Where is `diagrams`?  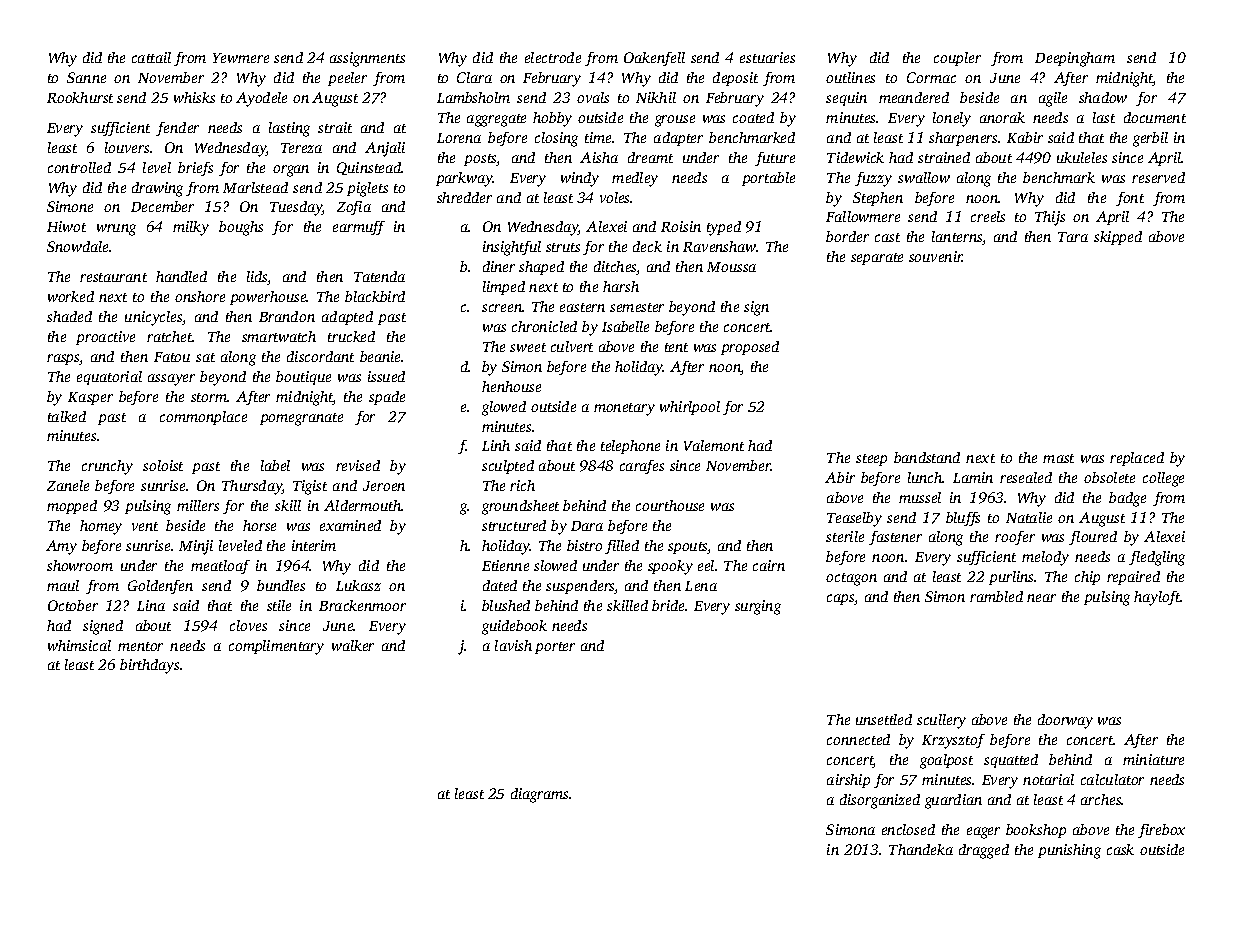
diagrams is located at coordinates (539, 795).
